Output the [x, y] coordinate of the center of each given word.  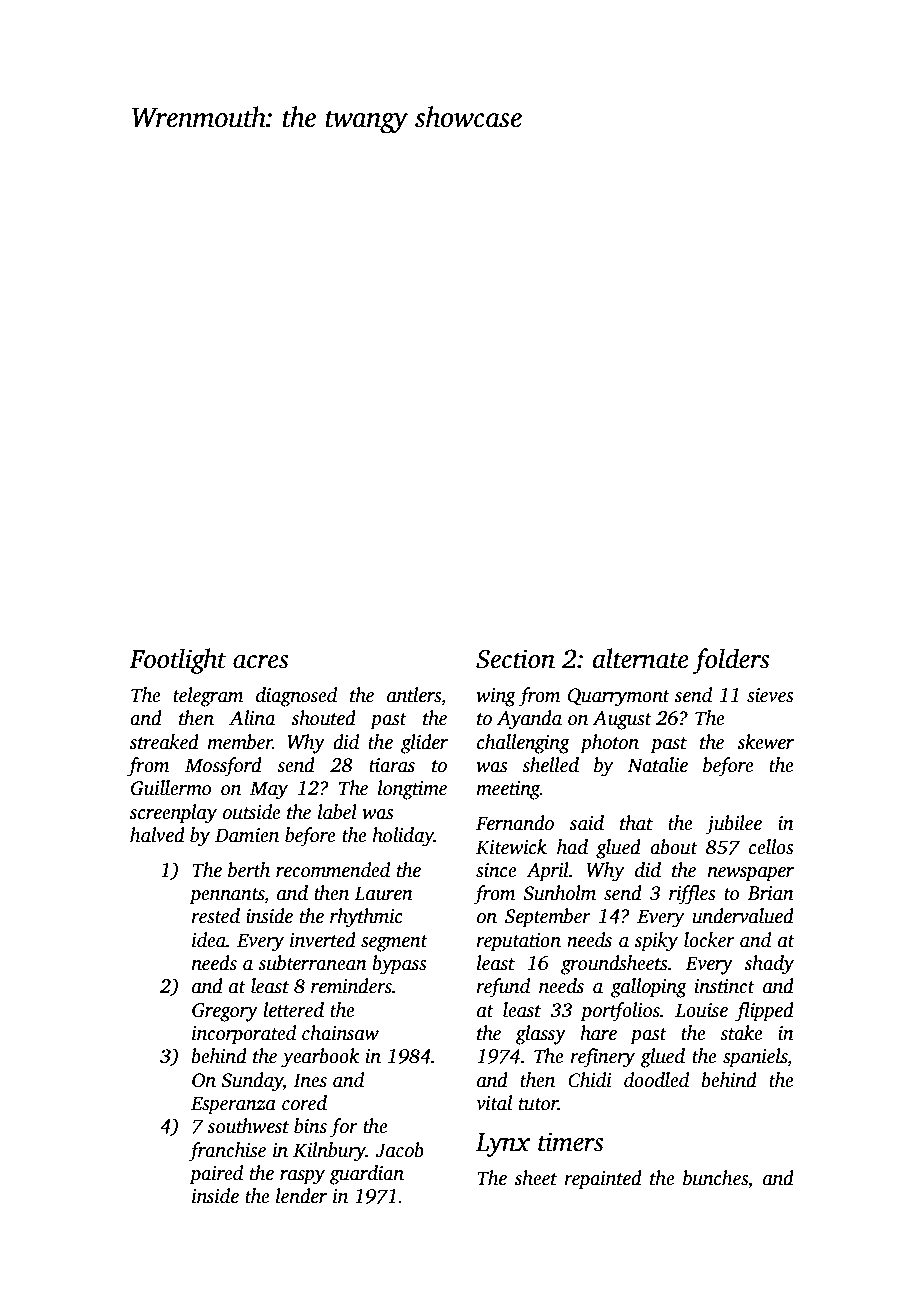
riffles [692, 895]
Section [515, 659]
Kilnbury [329, 1152]
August [622, 720]
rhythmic [366, 918]
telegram [208, 697]
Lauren [383, 893]
